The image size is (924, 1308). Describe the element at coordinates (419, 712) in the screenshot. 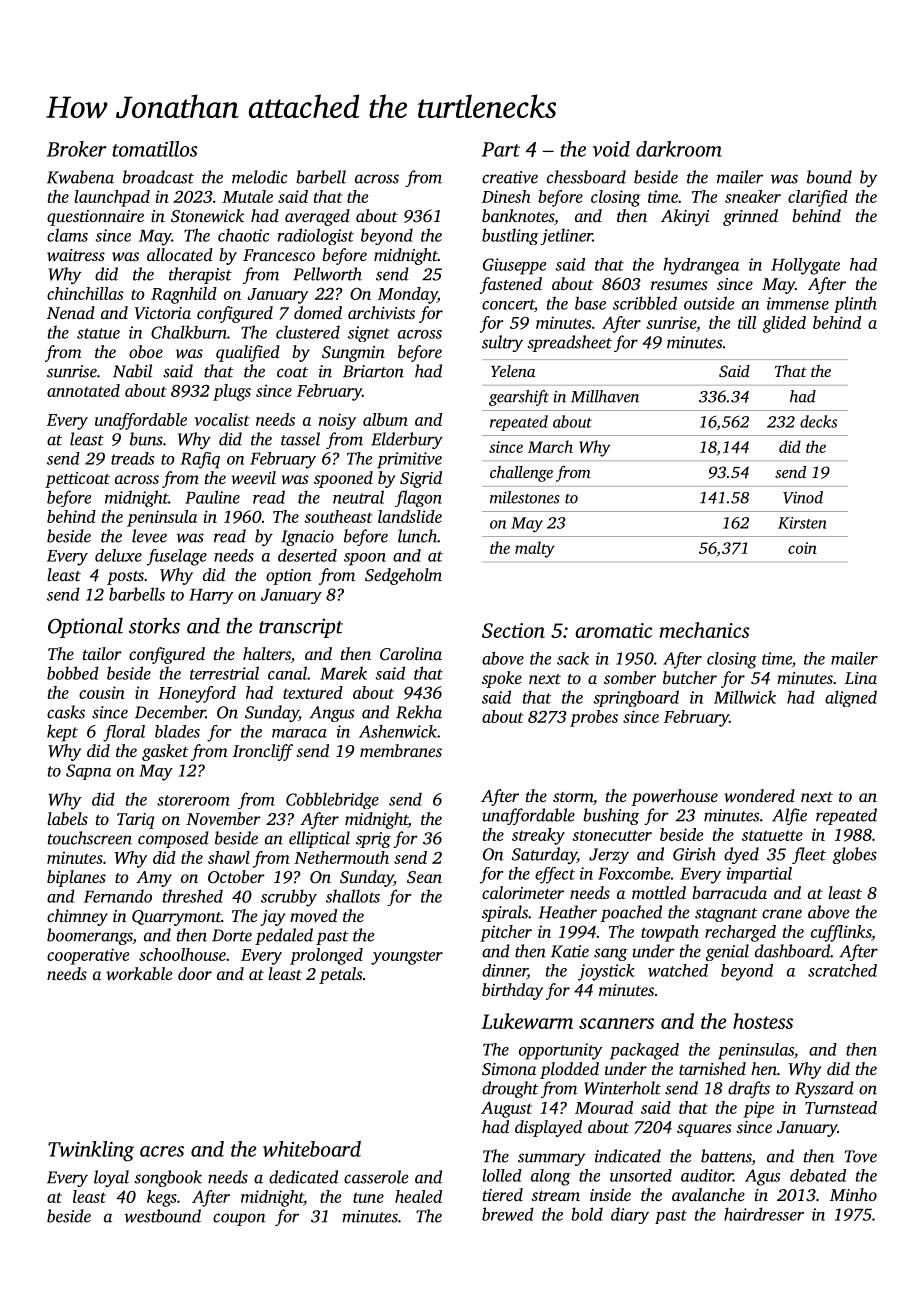

I see `Rekha` at that location.
